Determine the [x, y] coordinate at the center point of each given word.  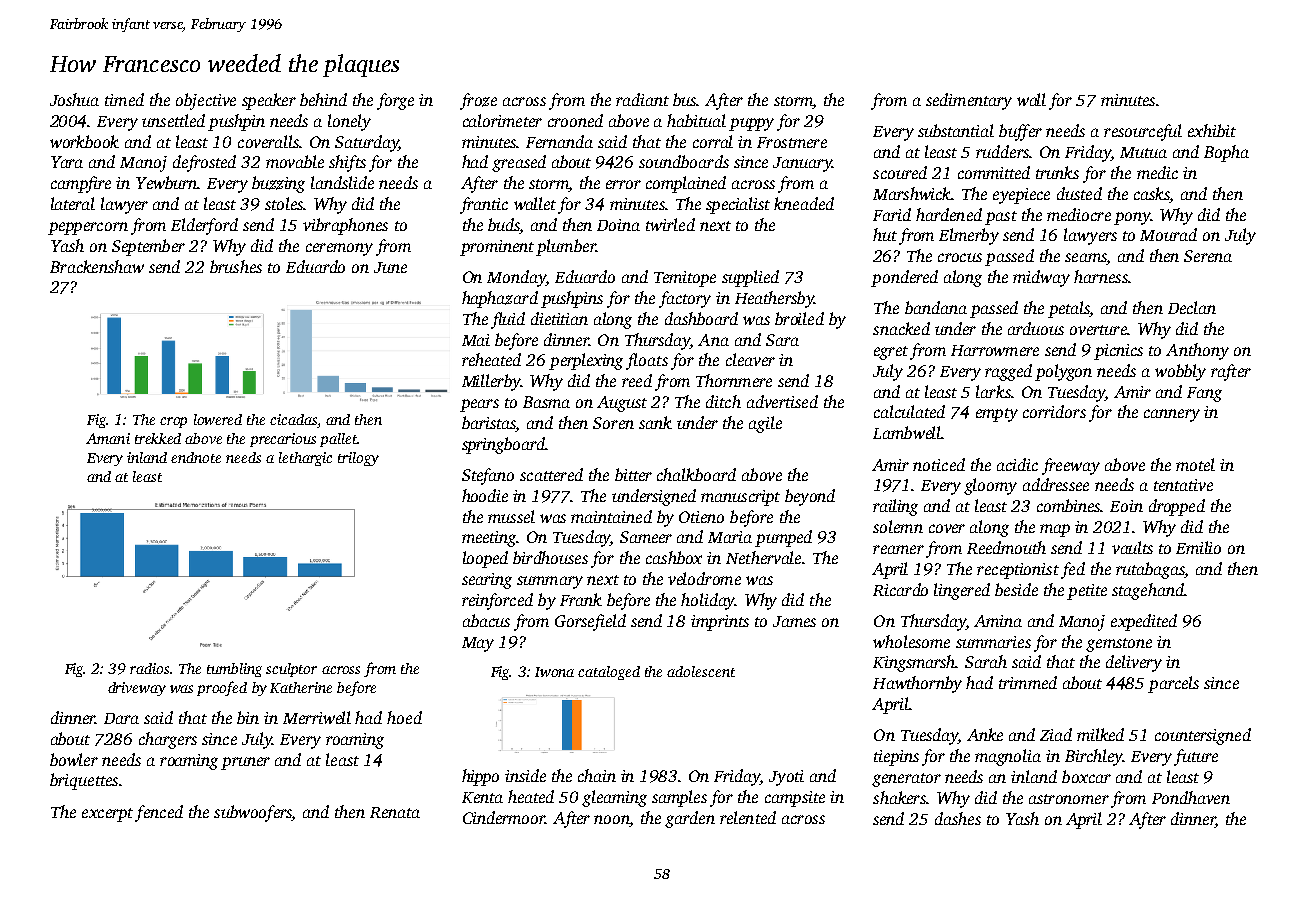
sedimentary [969, 101]
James [794, 621]
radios [149, 668]
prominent [497, 248]
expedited [1144, 622]
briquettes [84, 781]
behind [323, 99]
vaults [1132, 547]
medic [1157, 172]
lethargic [305, 459]
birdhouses [550, 557]
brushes [236, 266]
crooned [575, 120]
